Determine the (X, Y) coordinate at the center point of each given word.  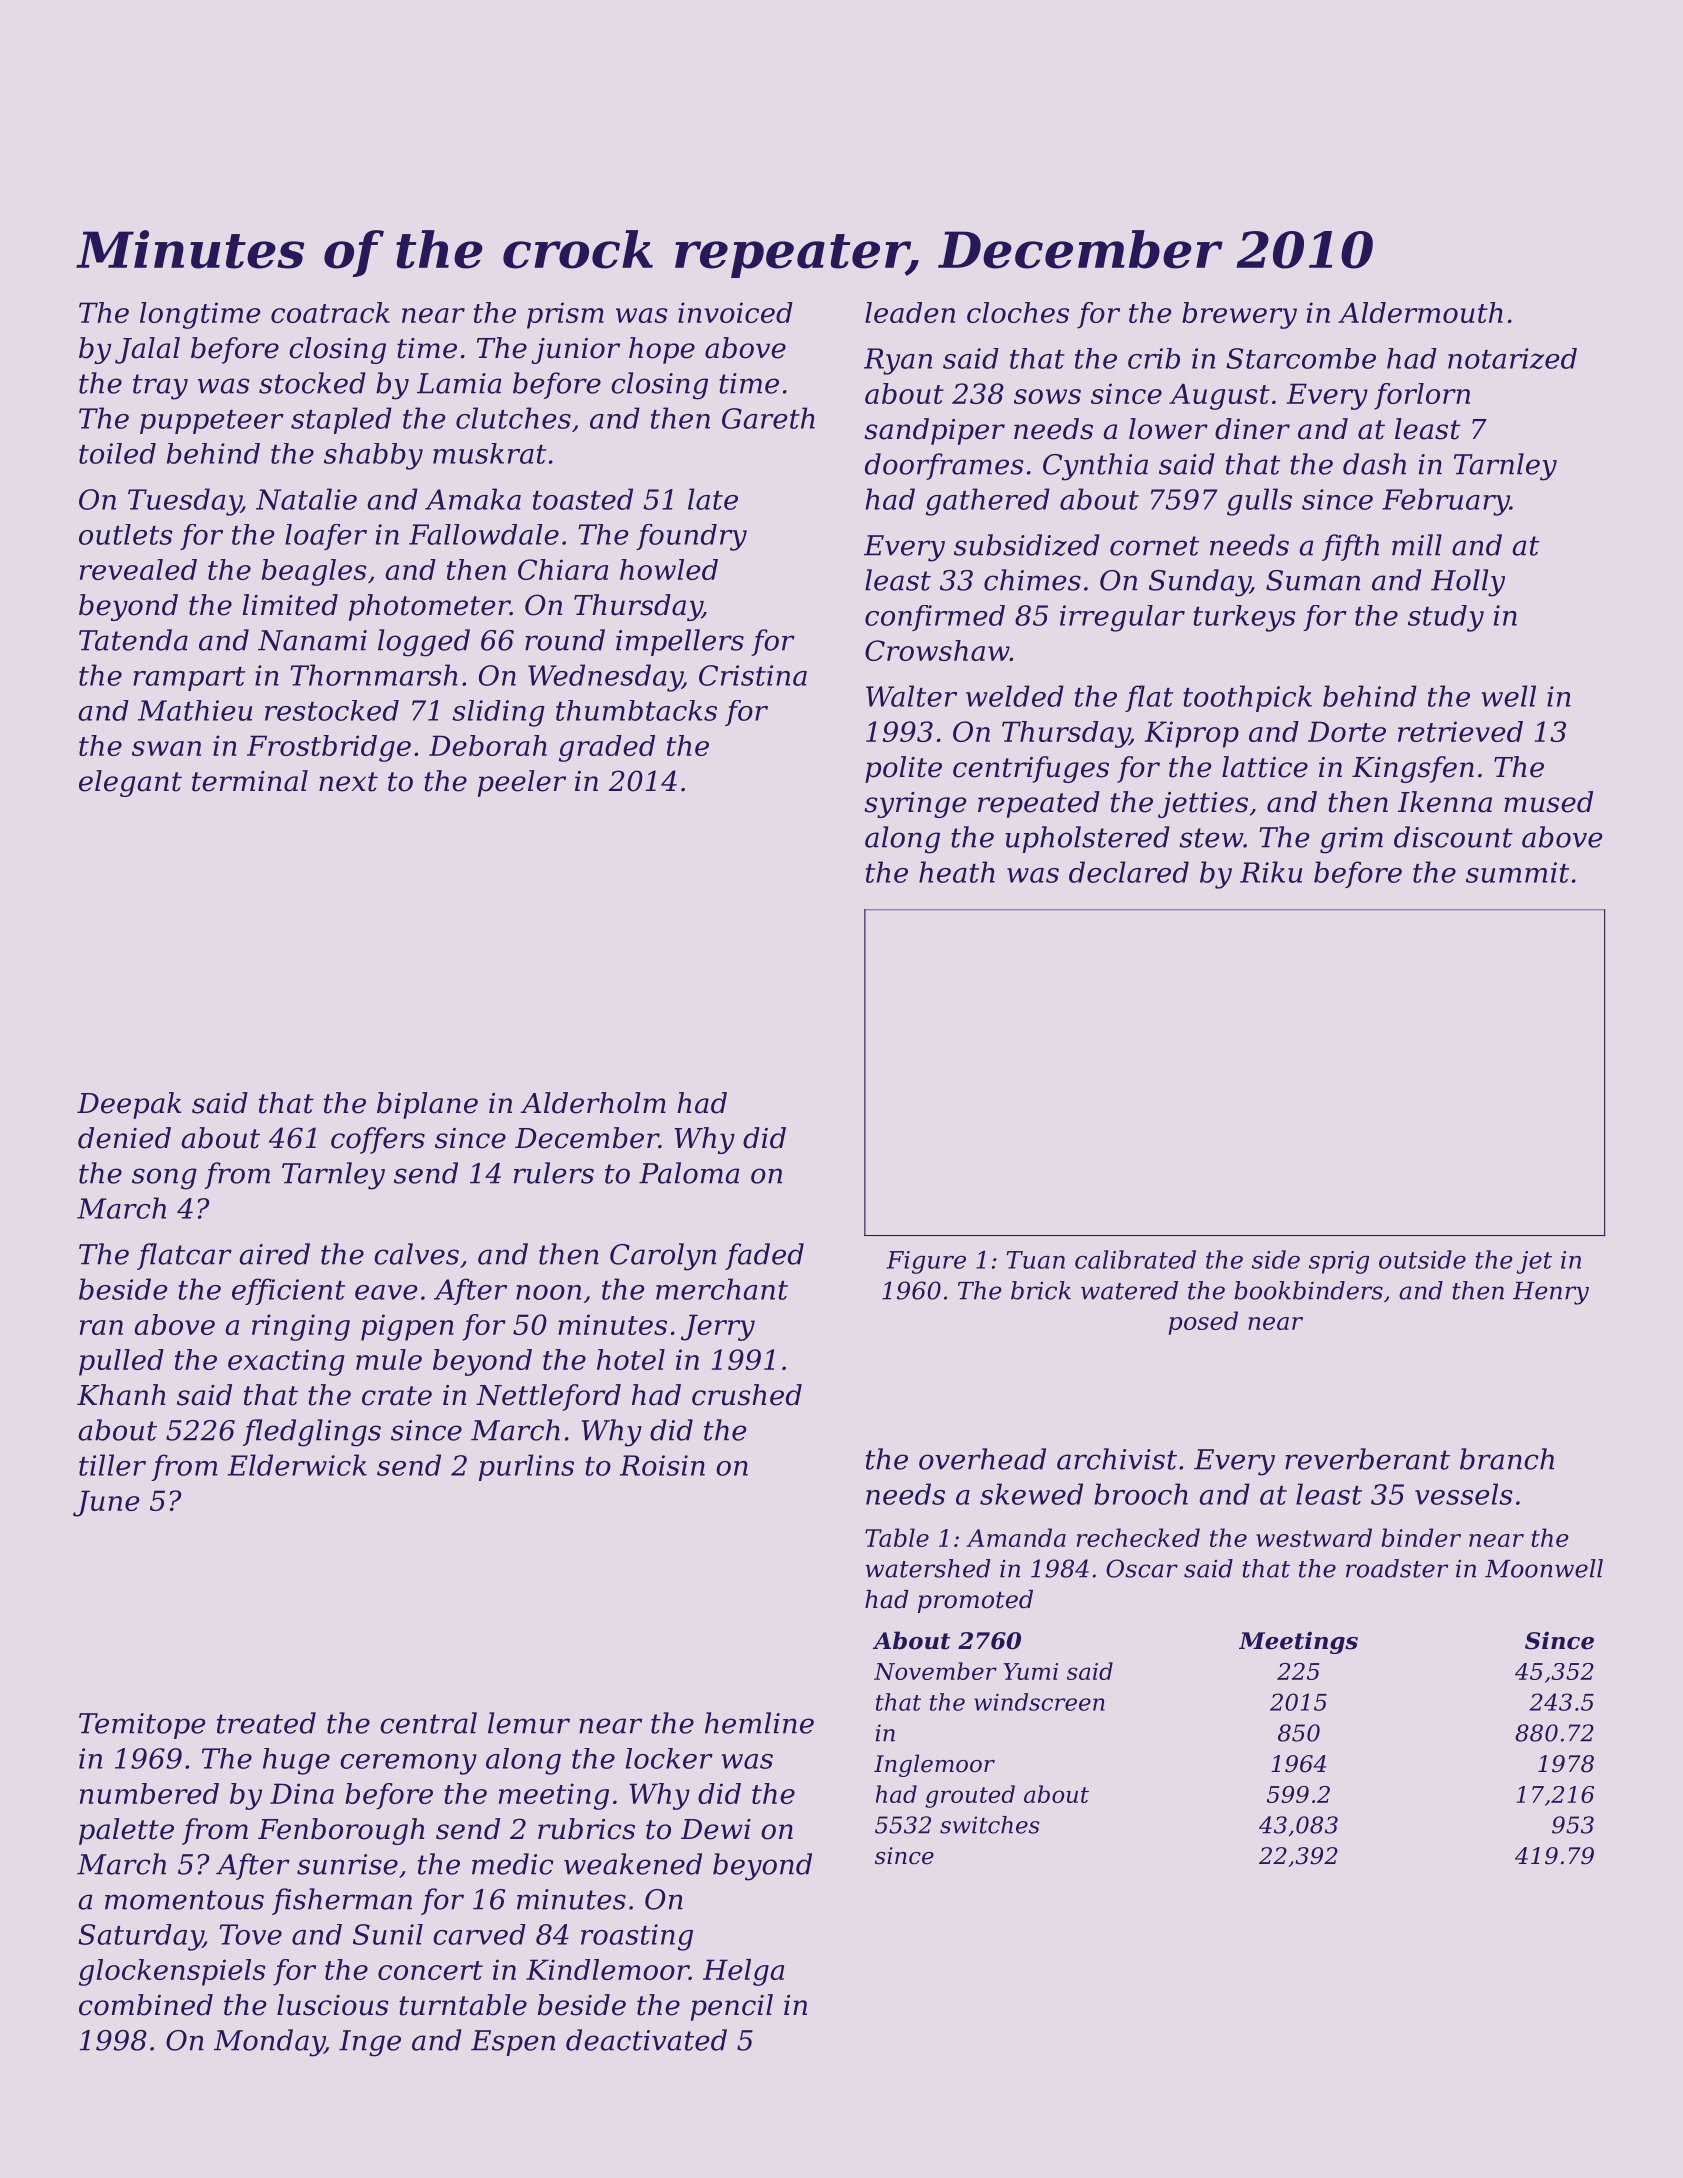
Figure (926, 1262)
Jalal (147, 350)
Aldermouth (1420, 312)
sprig (1339, 1262)
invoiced (735, 312)
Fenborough (341, 1831)
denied (124, 1138)
